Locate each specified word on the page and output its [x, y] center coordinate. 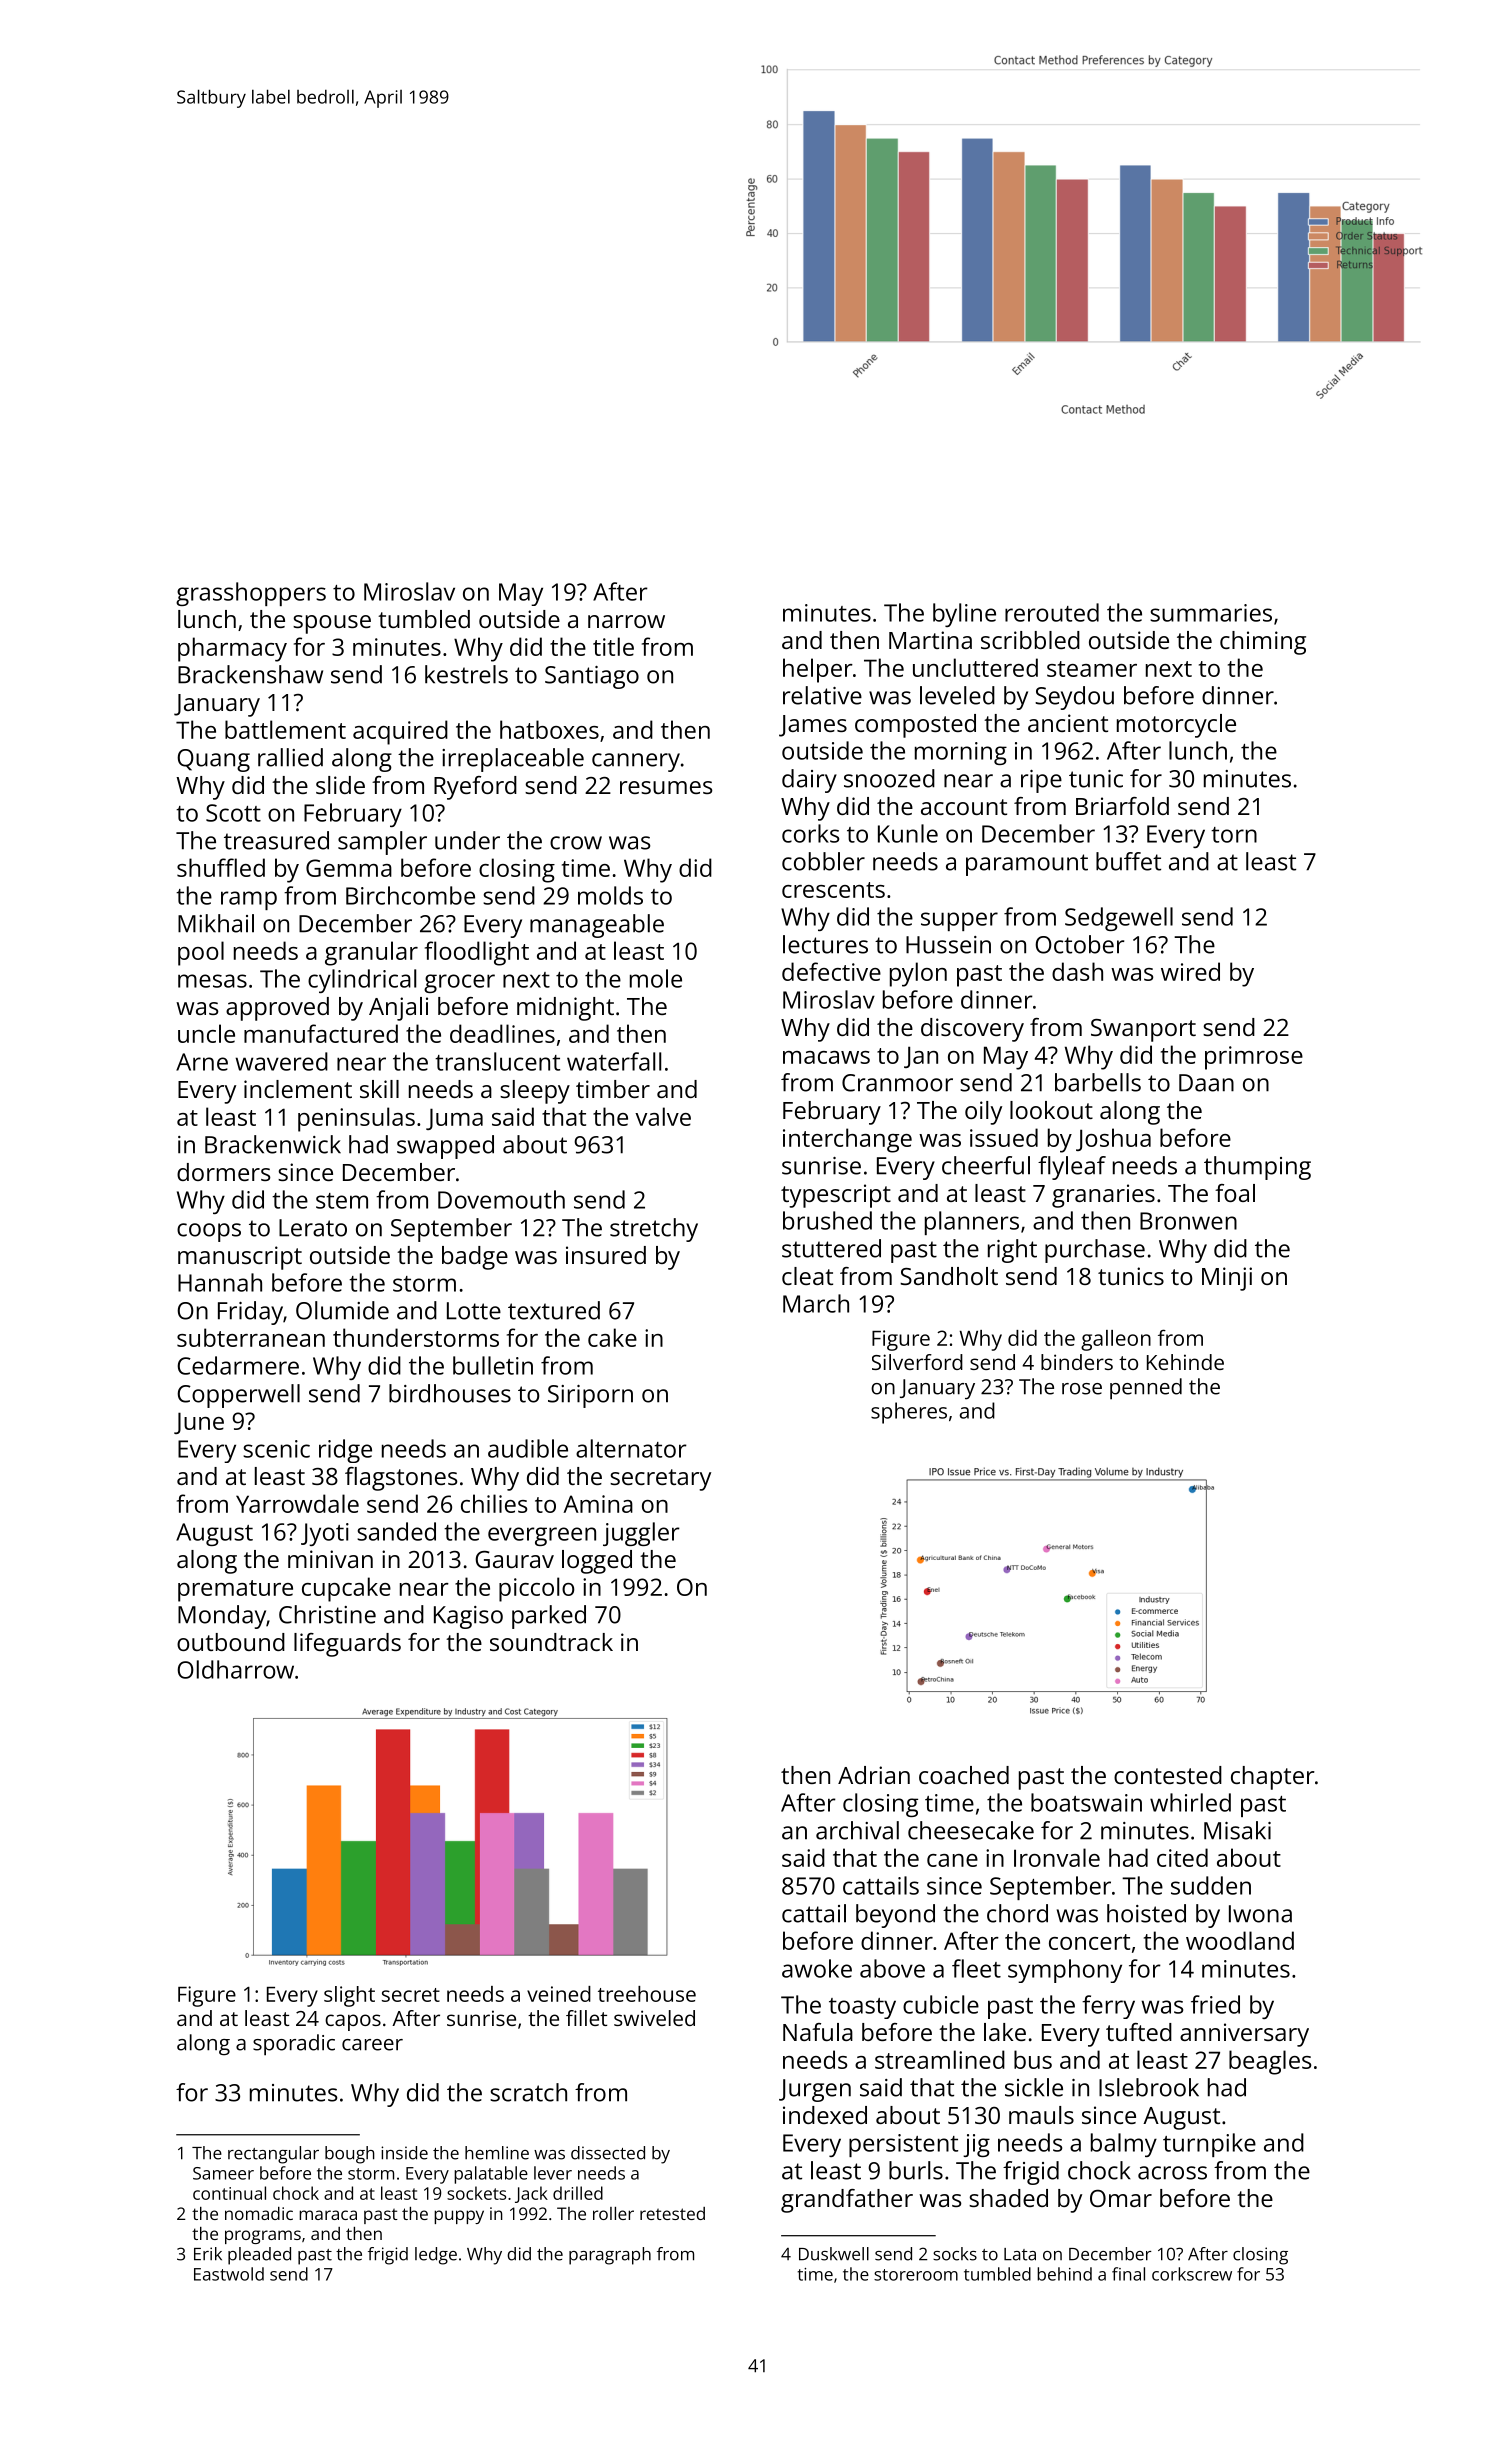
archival [857, 1830]
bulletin [493, 1365]
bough [350, 2155]
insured [606, 1255]
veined [559, 1994]
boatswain [1086, 1802]
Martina [930, 640]
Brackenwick [273, 1144]
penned [1146, 1389]
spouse [332, 624]
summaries [1211, 613]
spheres [909, 1413]
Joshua [1113, 1139]
